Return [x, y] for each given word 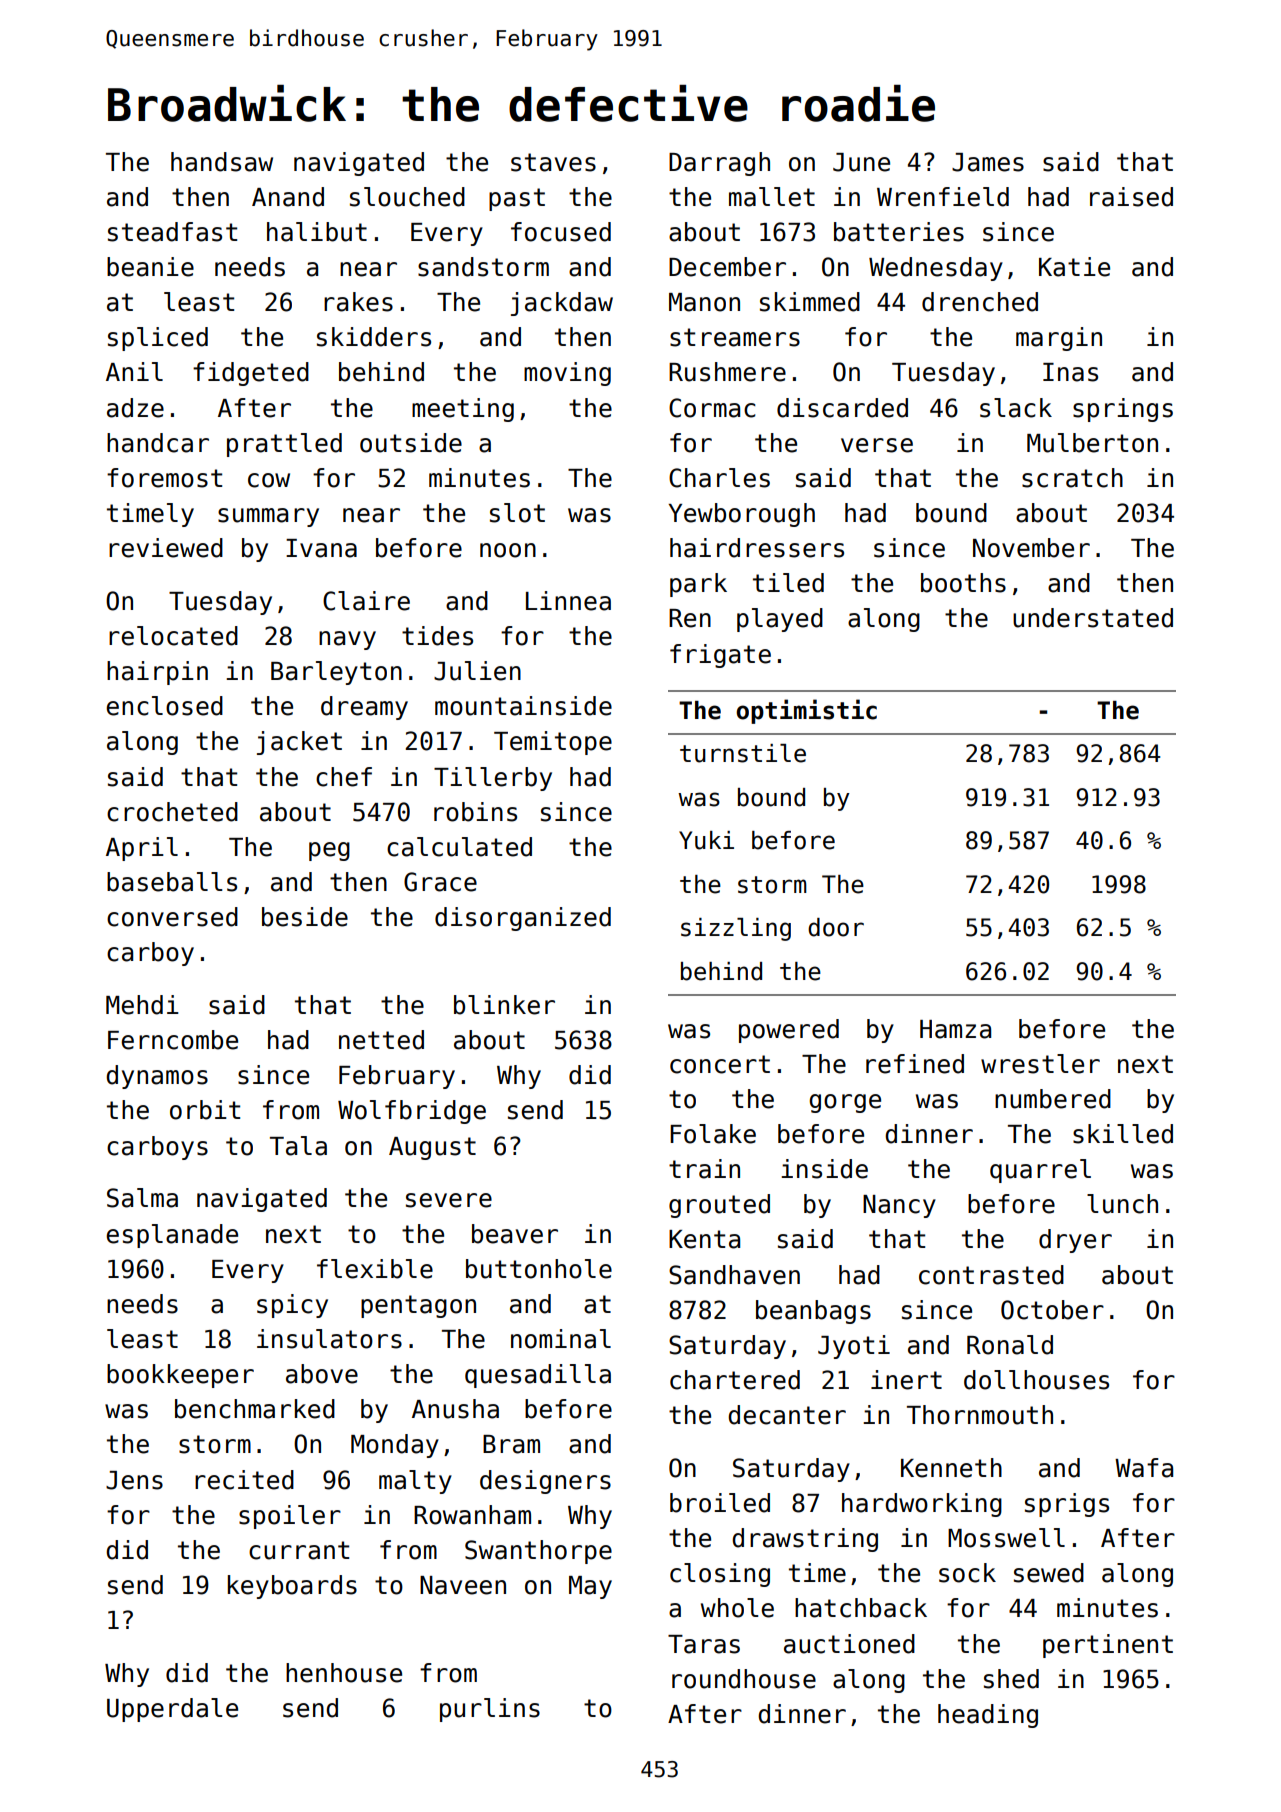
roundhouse [744, 1679]
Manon [704, 302]
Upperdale [172, 1710]
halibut [317, 232]
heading [988, 1716]
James [988, 162]
